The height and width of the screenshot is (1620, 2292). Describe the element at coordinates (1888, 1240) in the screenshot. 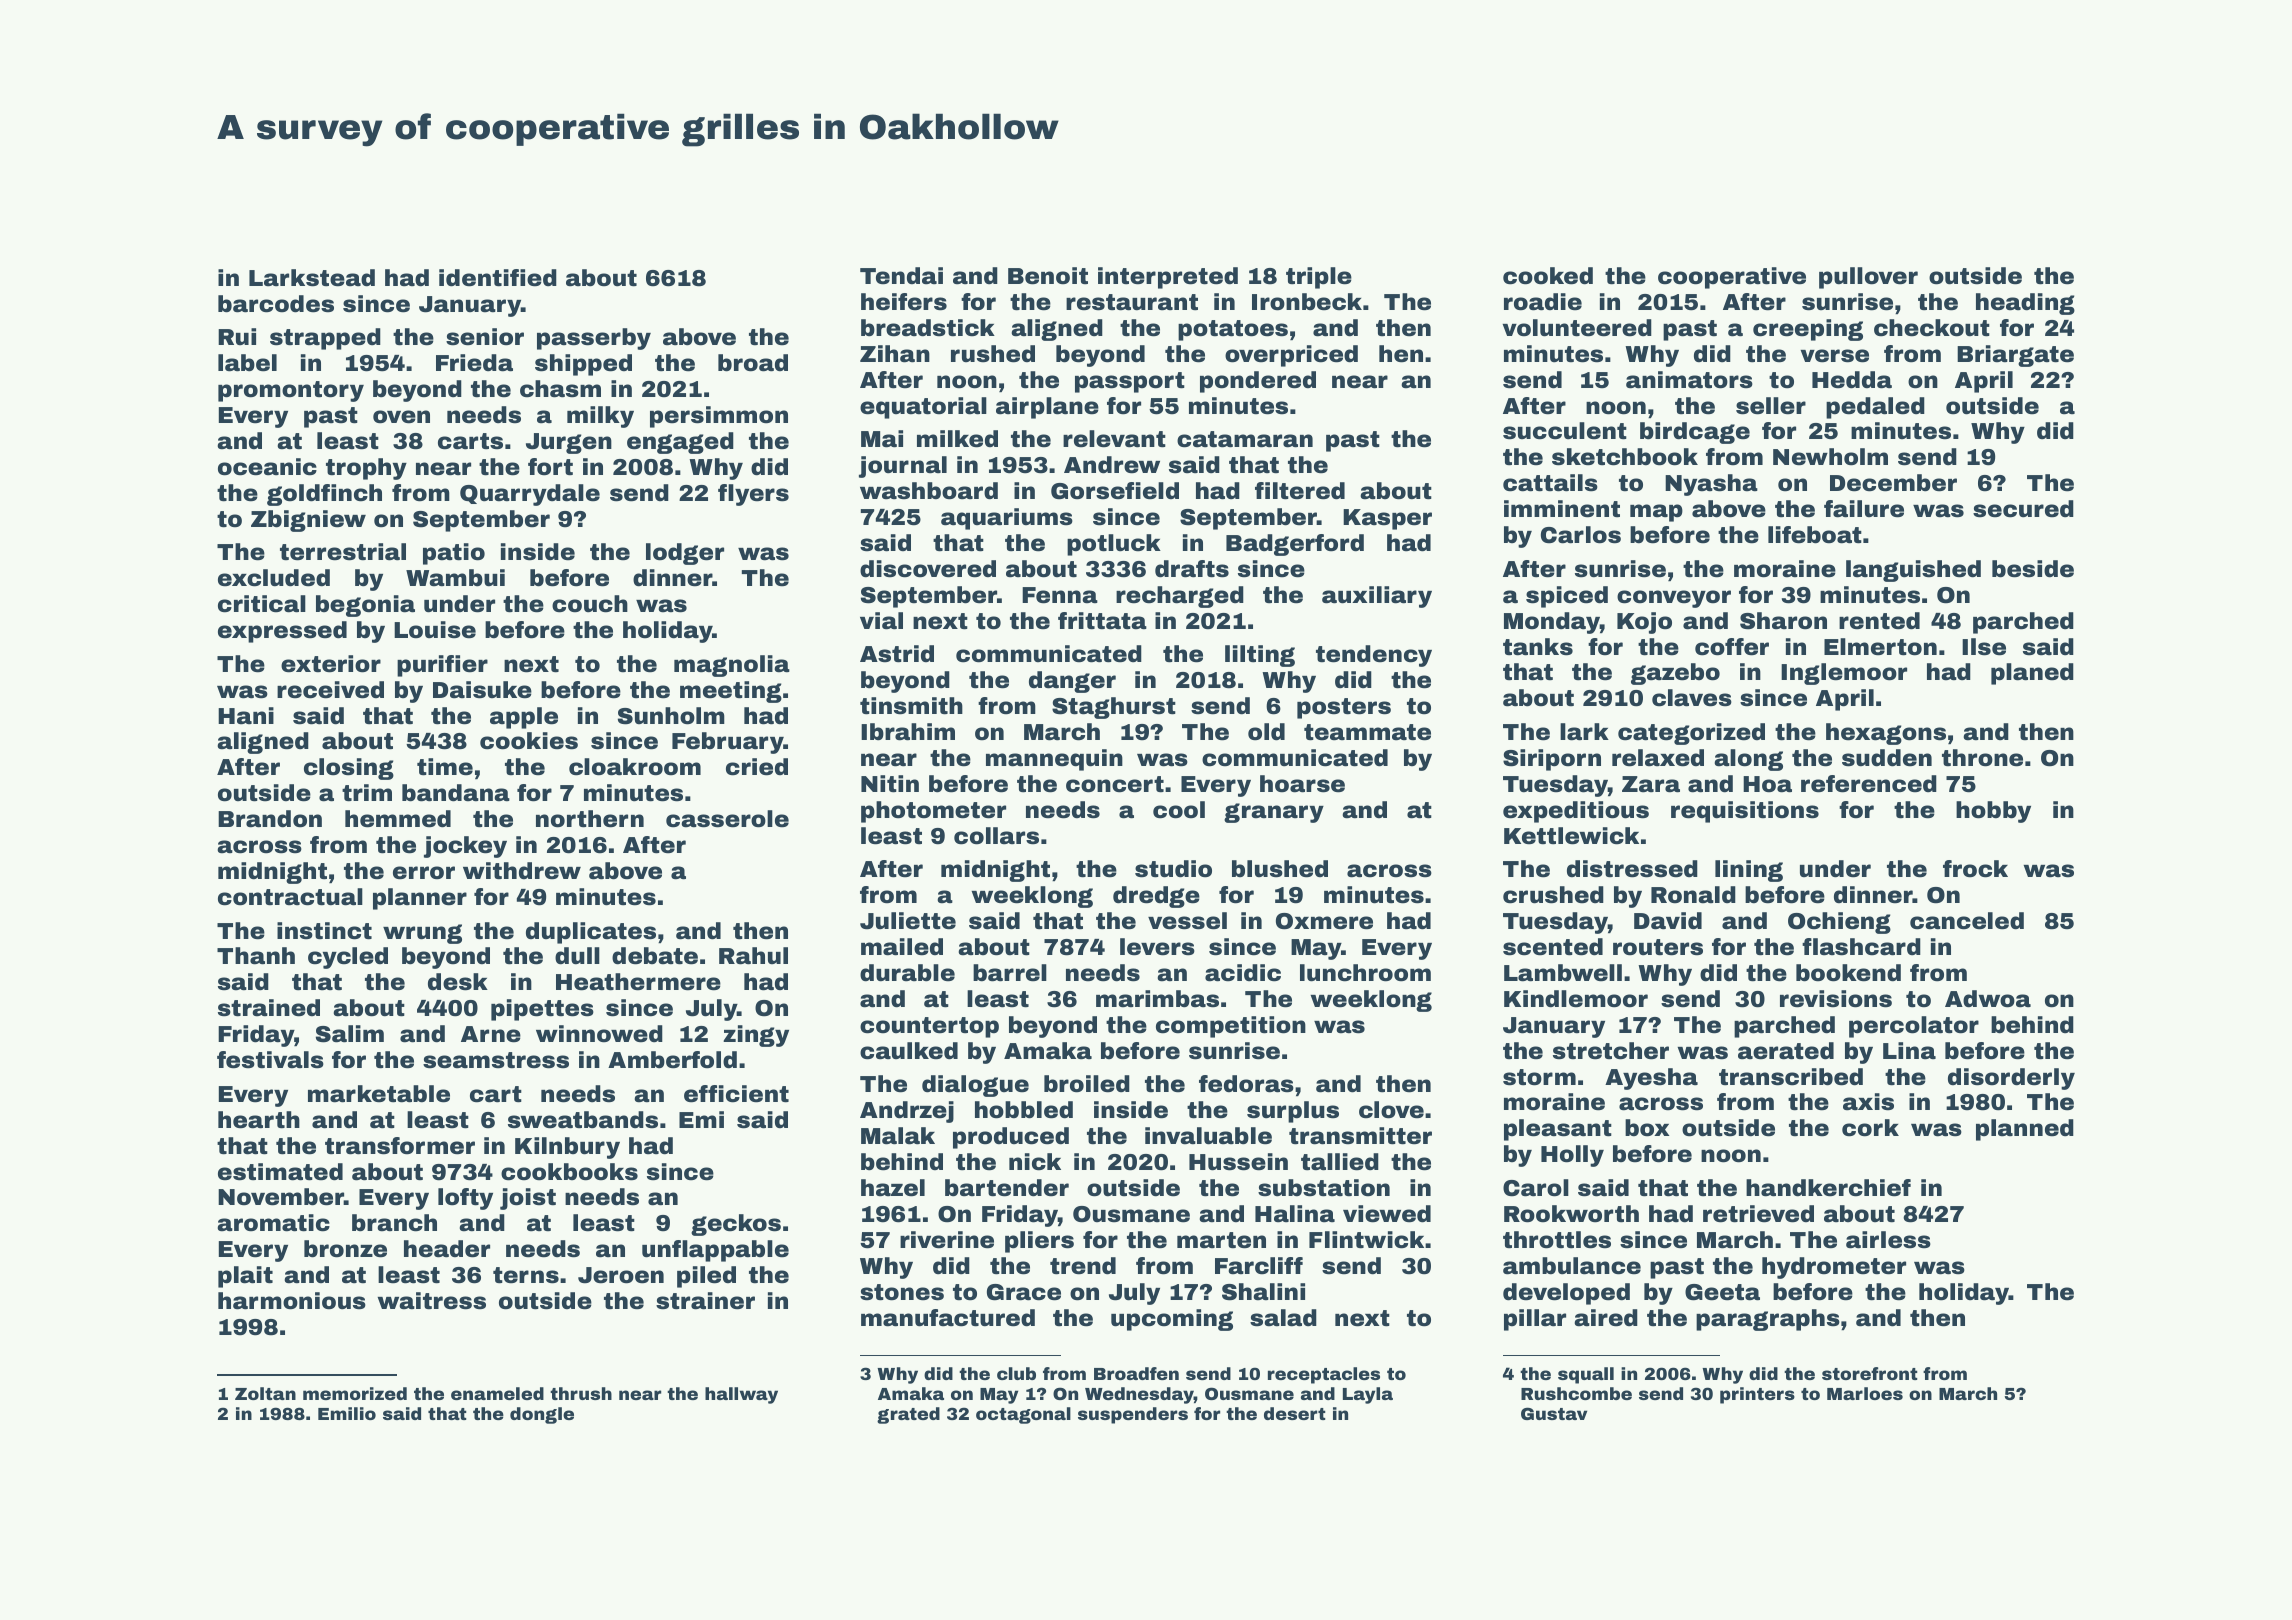

I see `airless` at that location.
